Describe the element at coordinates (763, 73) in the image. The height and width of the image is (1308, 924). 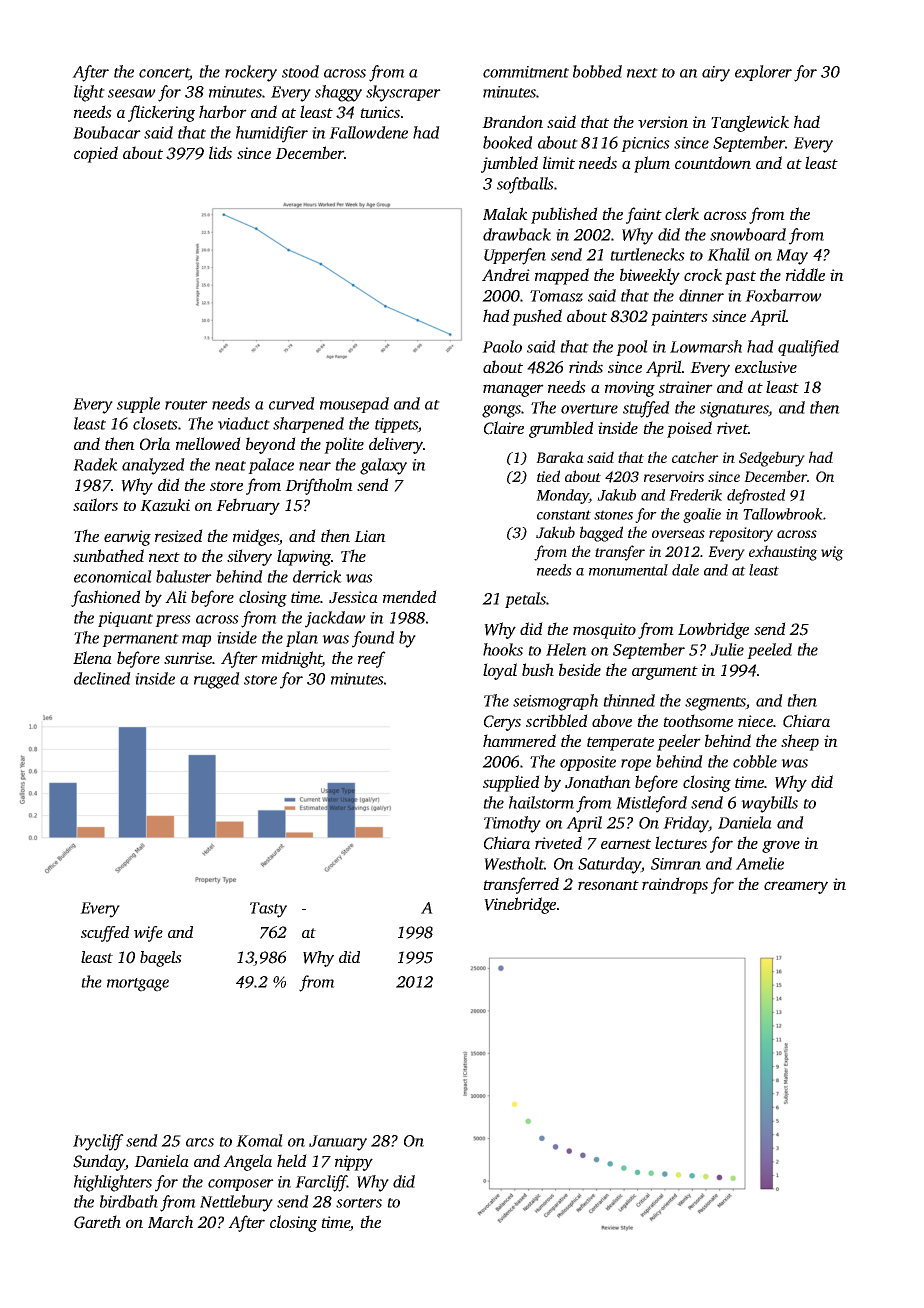
I see `explorer` at that location.
